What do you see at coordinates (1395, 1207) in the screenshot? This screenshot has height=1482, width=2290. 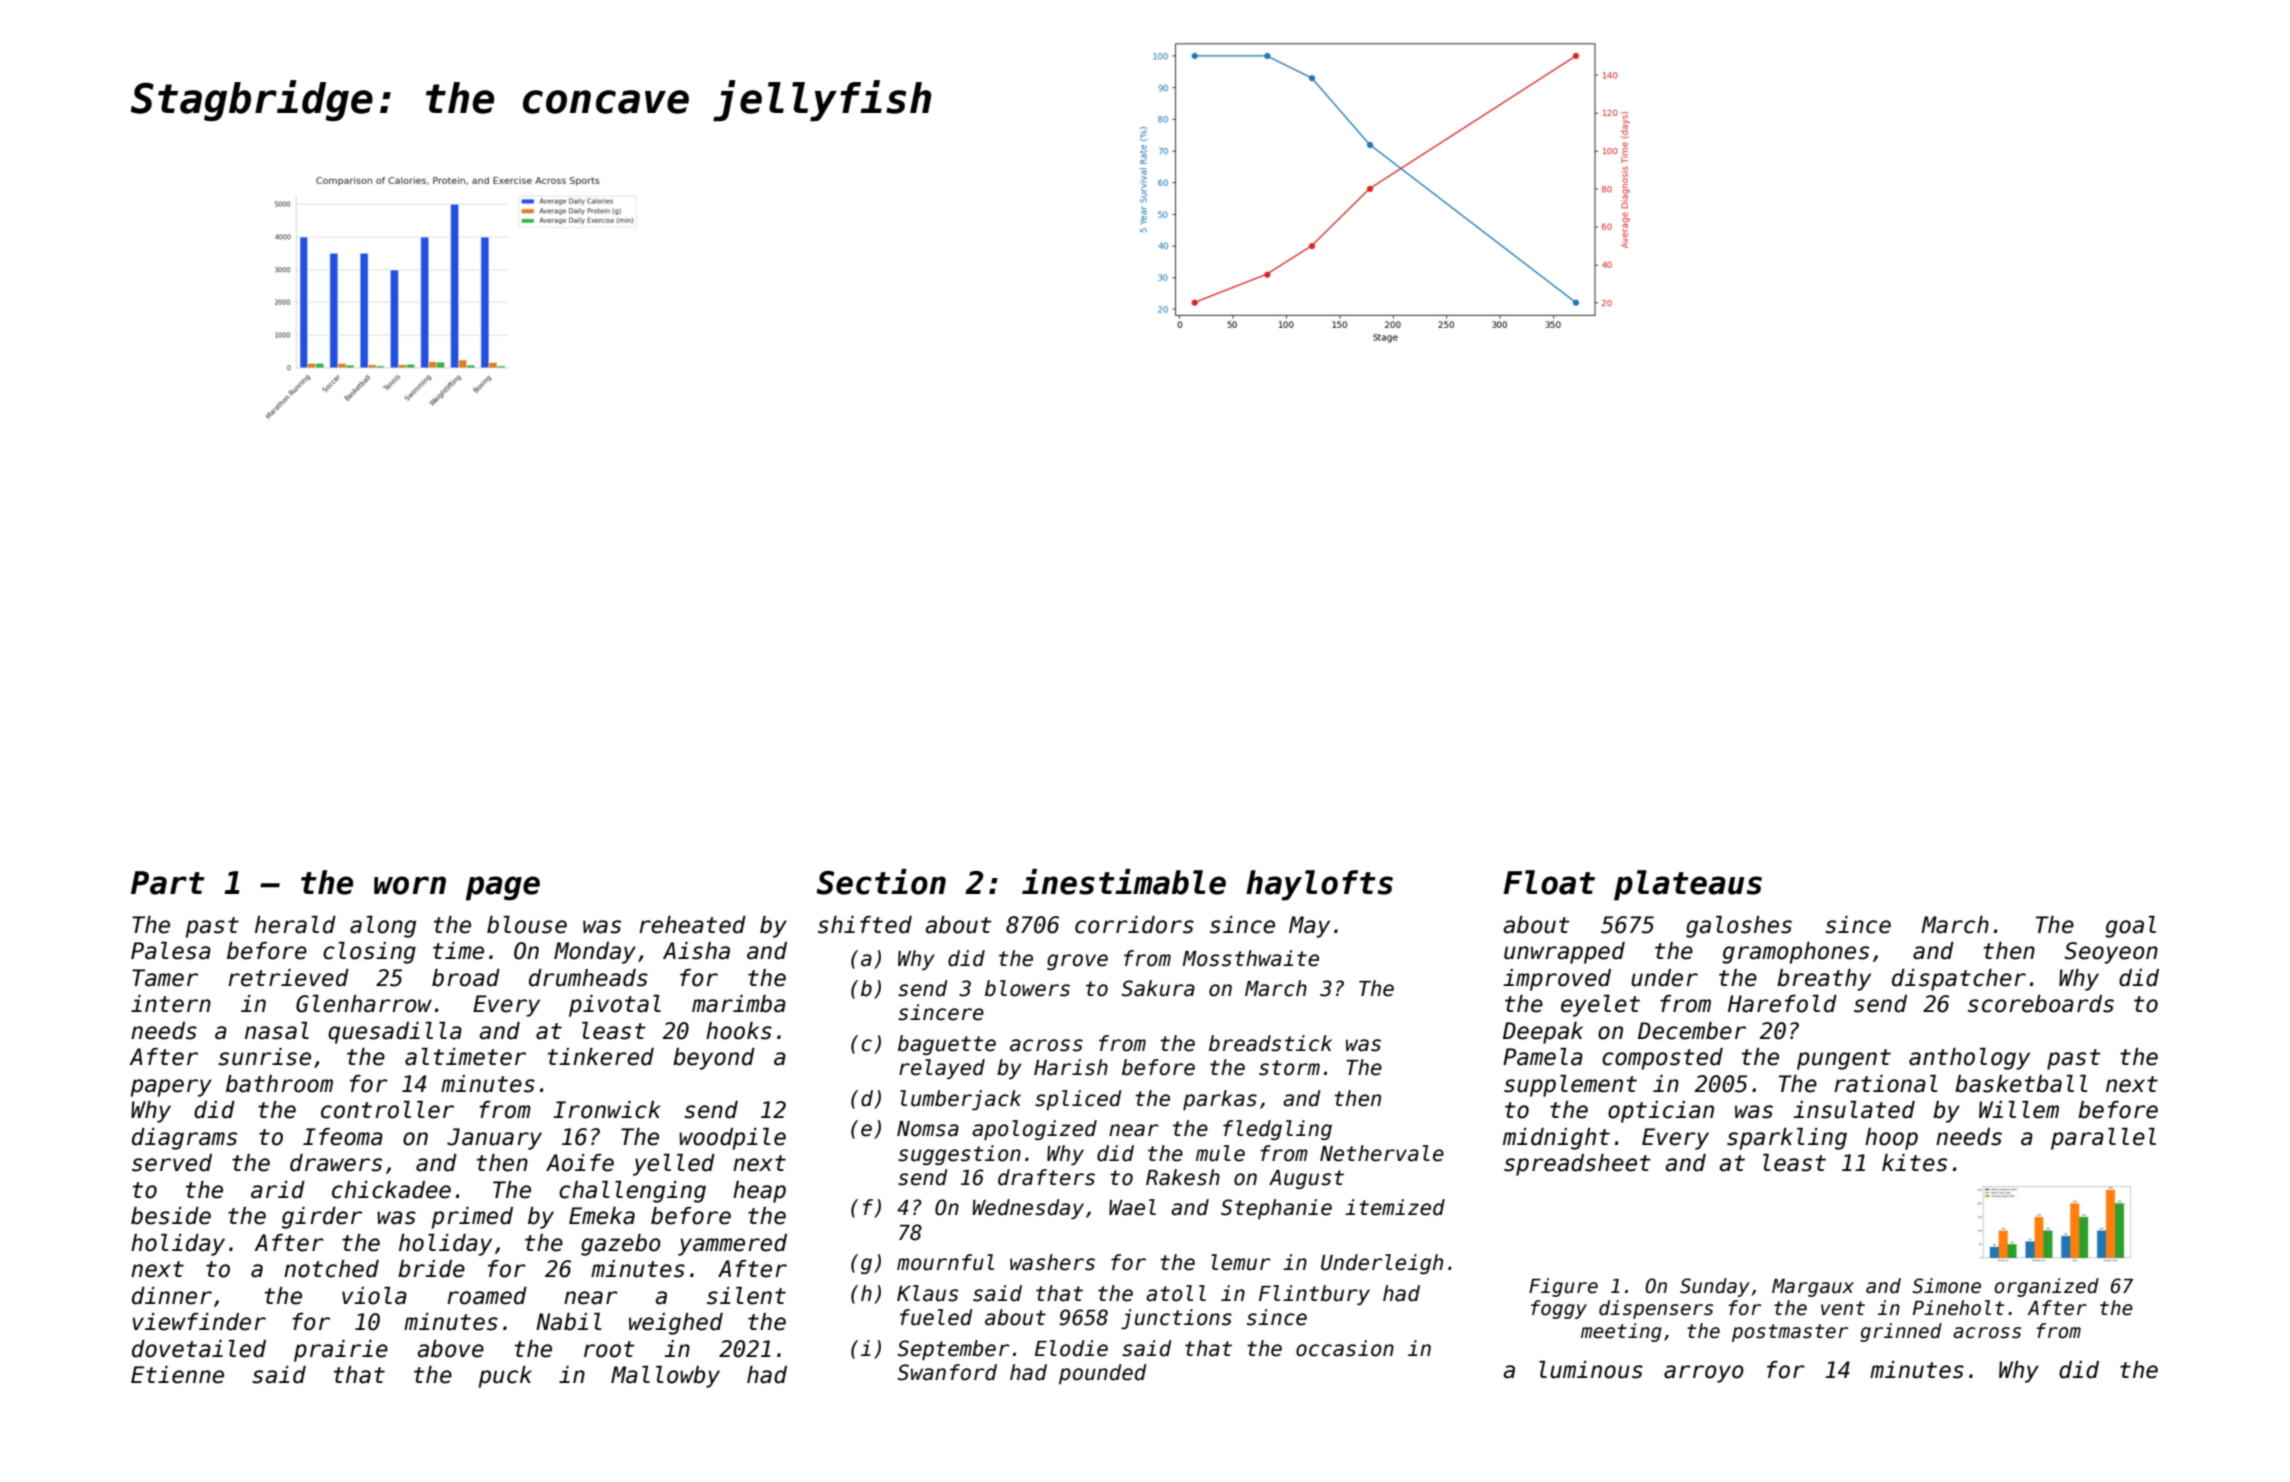 I see `itemized` at bounding box center [1395, 1207].
